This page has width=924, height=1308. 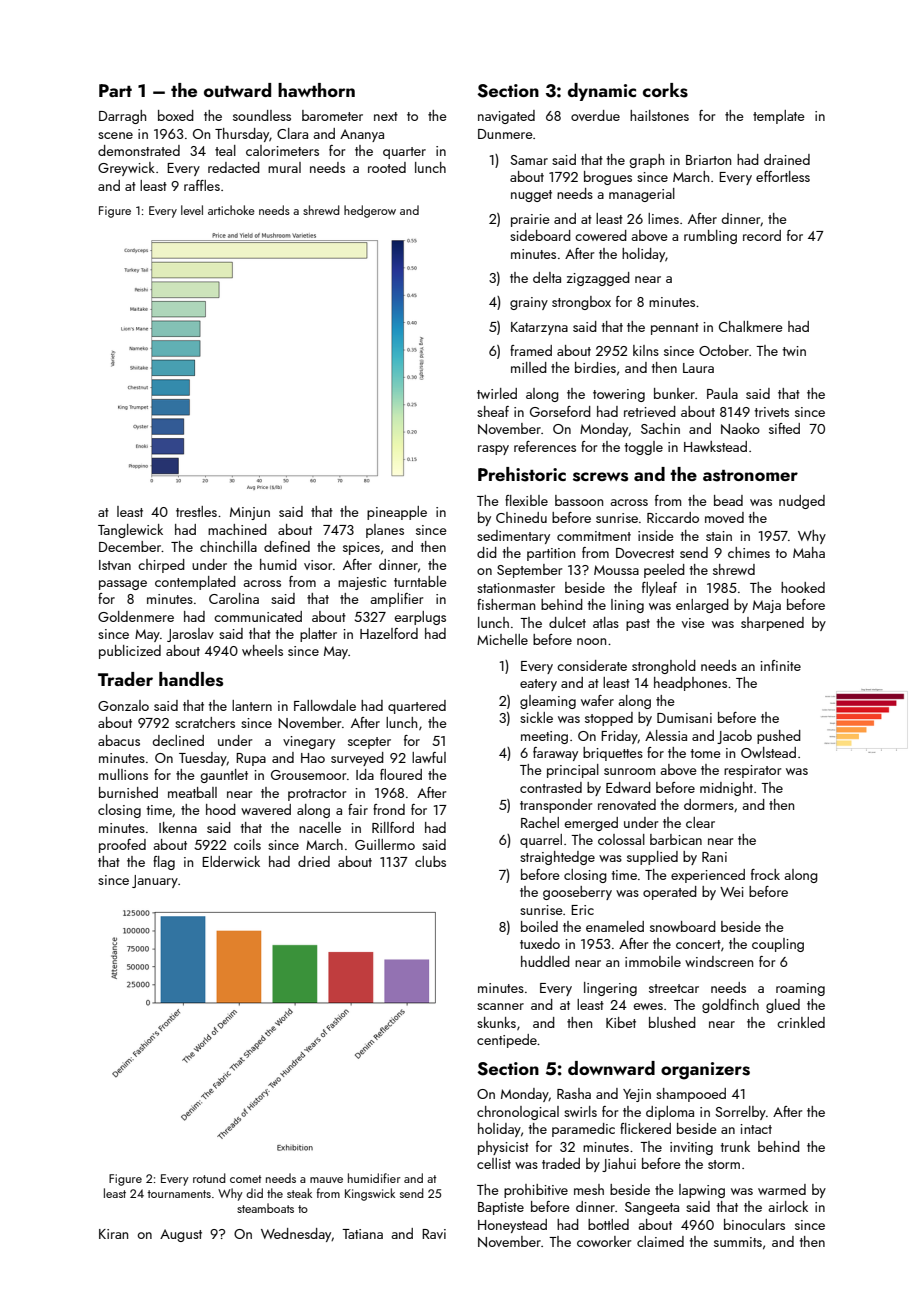 I want to click on lawful, so click(x=429, y=757).
